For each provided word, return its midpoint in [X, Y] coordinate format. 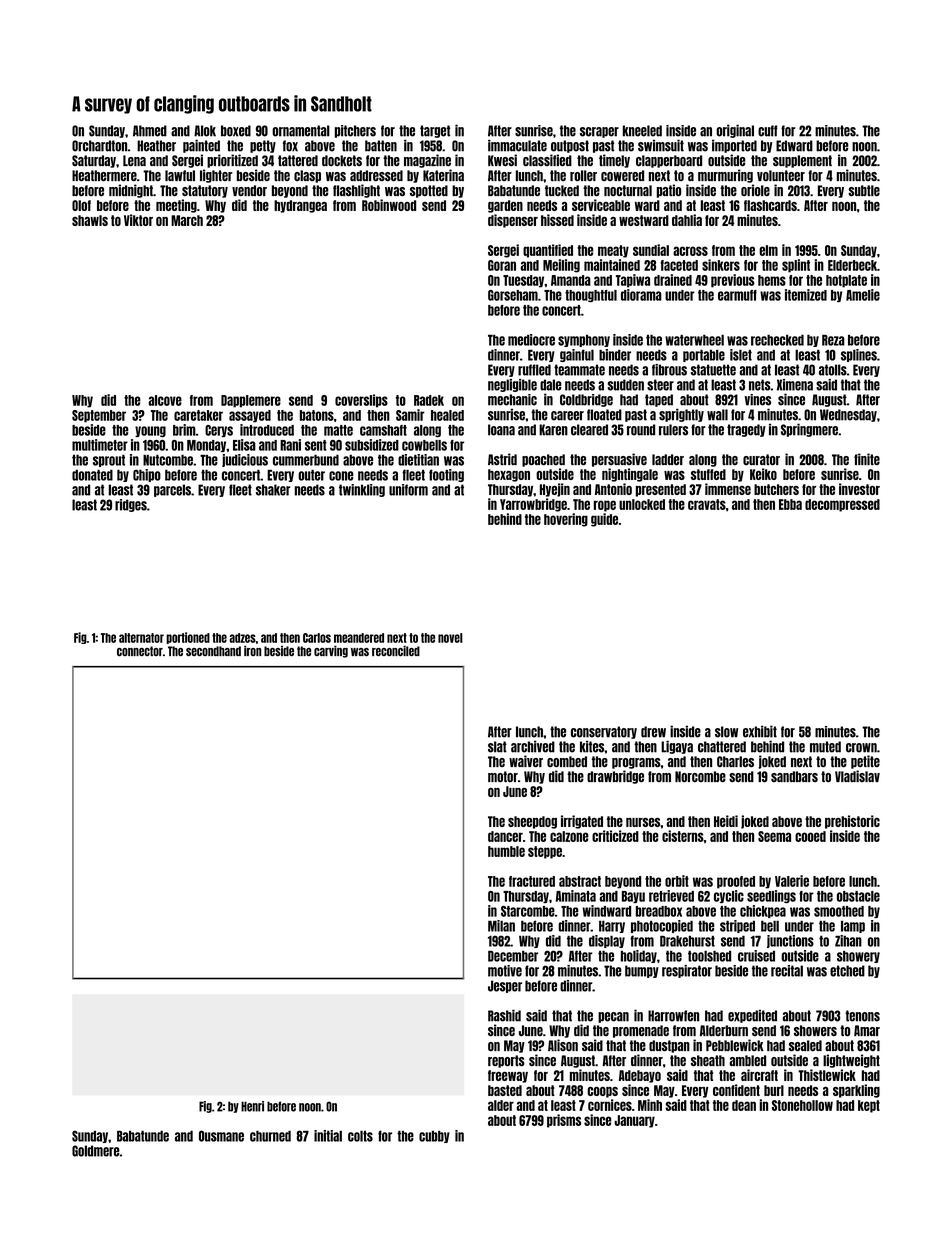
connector [140, 651]
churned [270, 1136]
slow [726, 732]
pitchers [355, 131]
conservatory [604, 732]
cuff [768, 131]
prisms [564, 1121]
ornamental [301, 131]
